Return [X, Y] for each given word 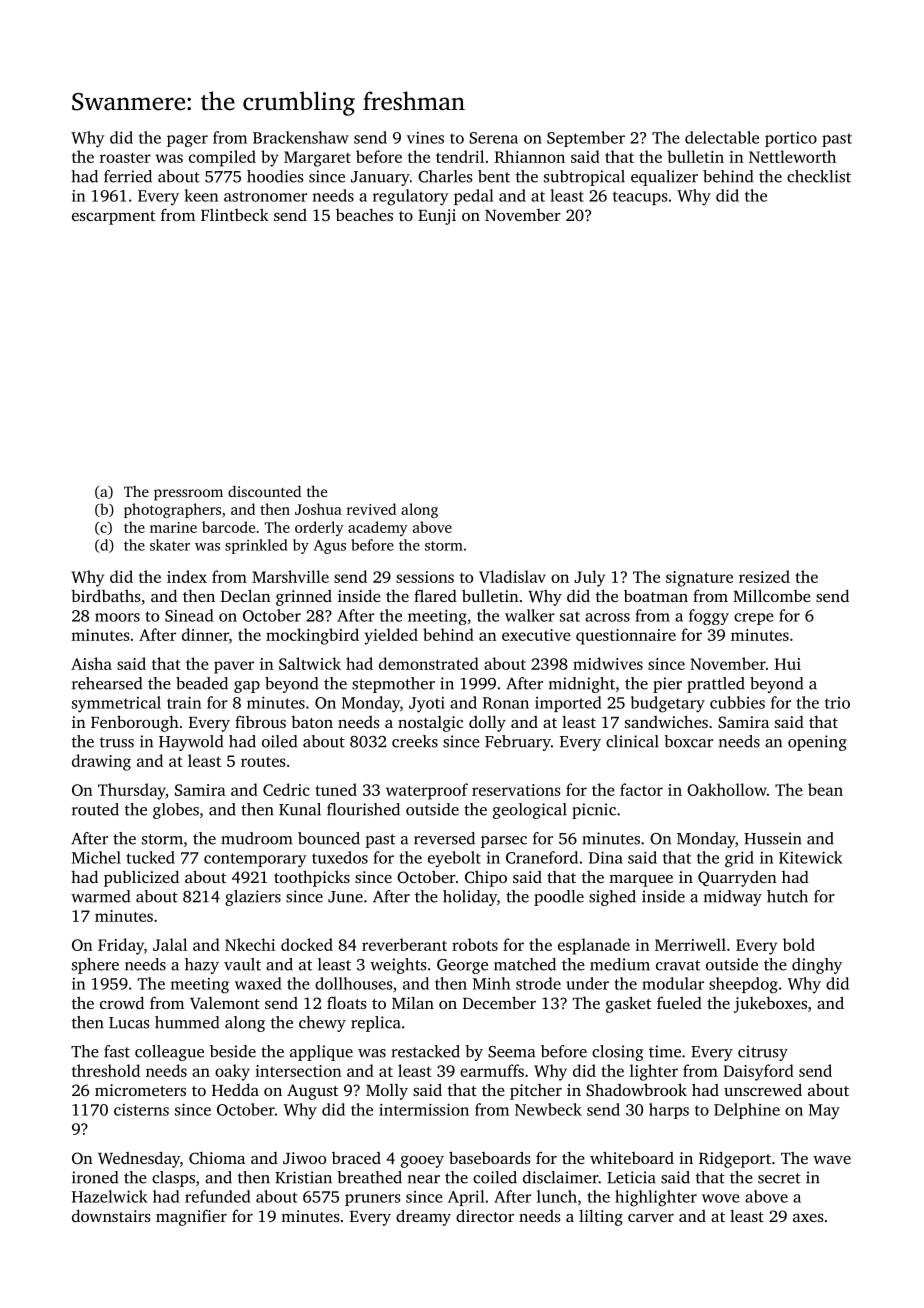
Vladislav [512, 576]
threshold [106, 1070]
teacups [640, 198]
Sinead [189, 615]
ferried [128, 176]
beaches [364, 215]
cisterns [141, 1110]
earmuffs [492, 1070]
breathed [370, 1177]
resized [764, 576]
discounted [264, 491]
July [589, 578]
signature [699, 579]
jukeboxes [770, 1005]
